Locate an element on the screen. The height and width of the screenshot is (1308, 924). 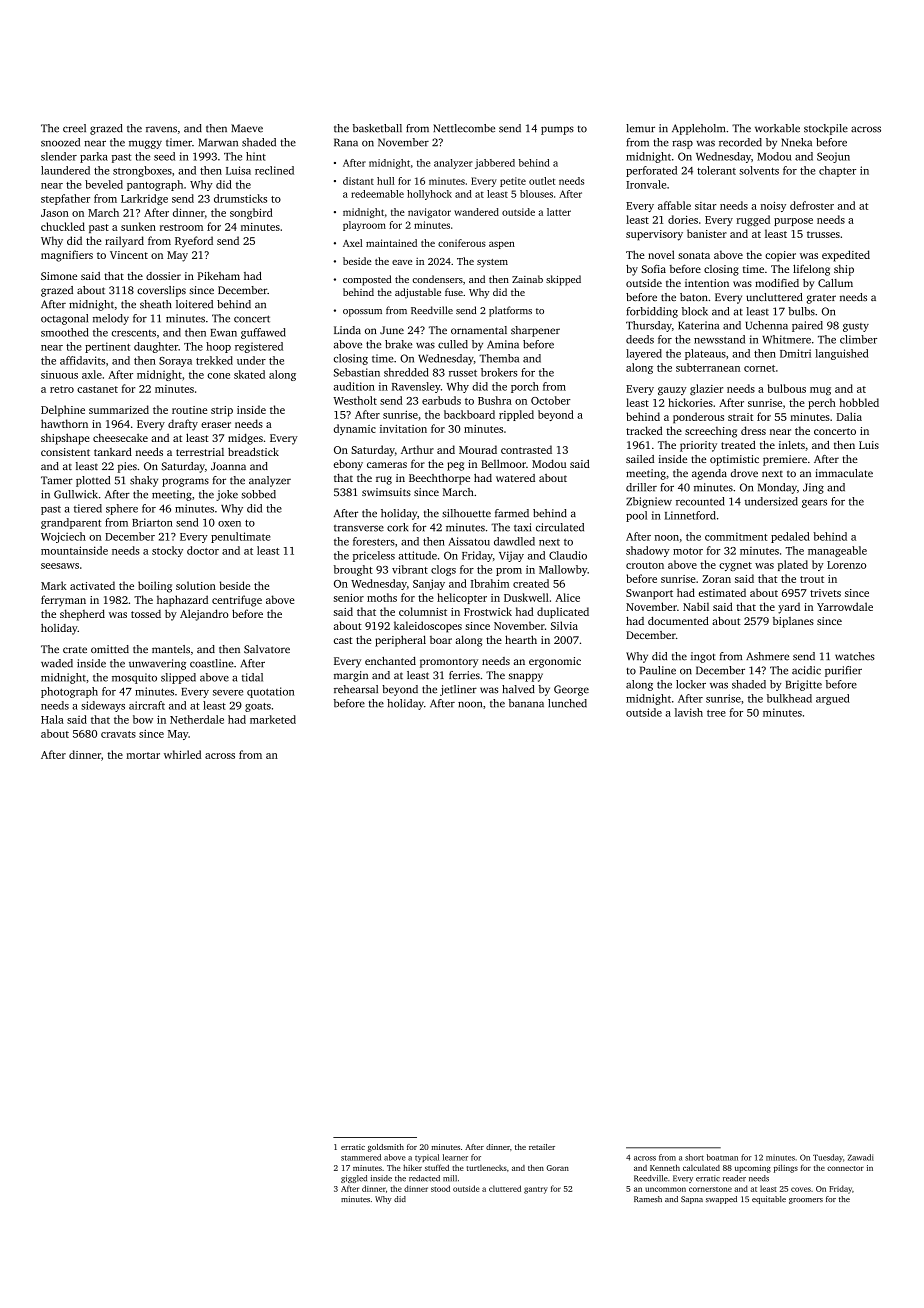
tankard is located at coordinates (113, 451).
